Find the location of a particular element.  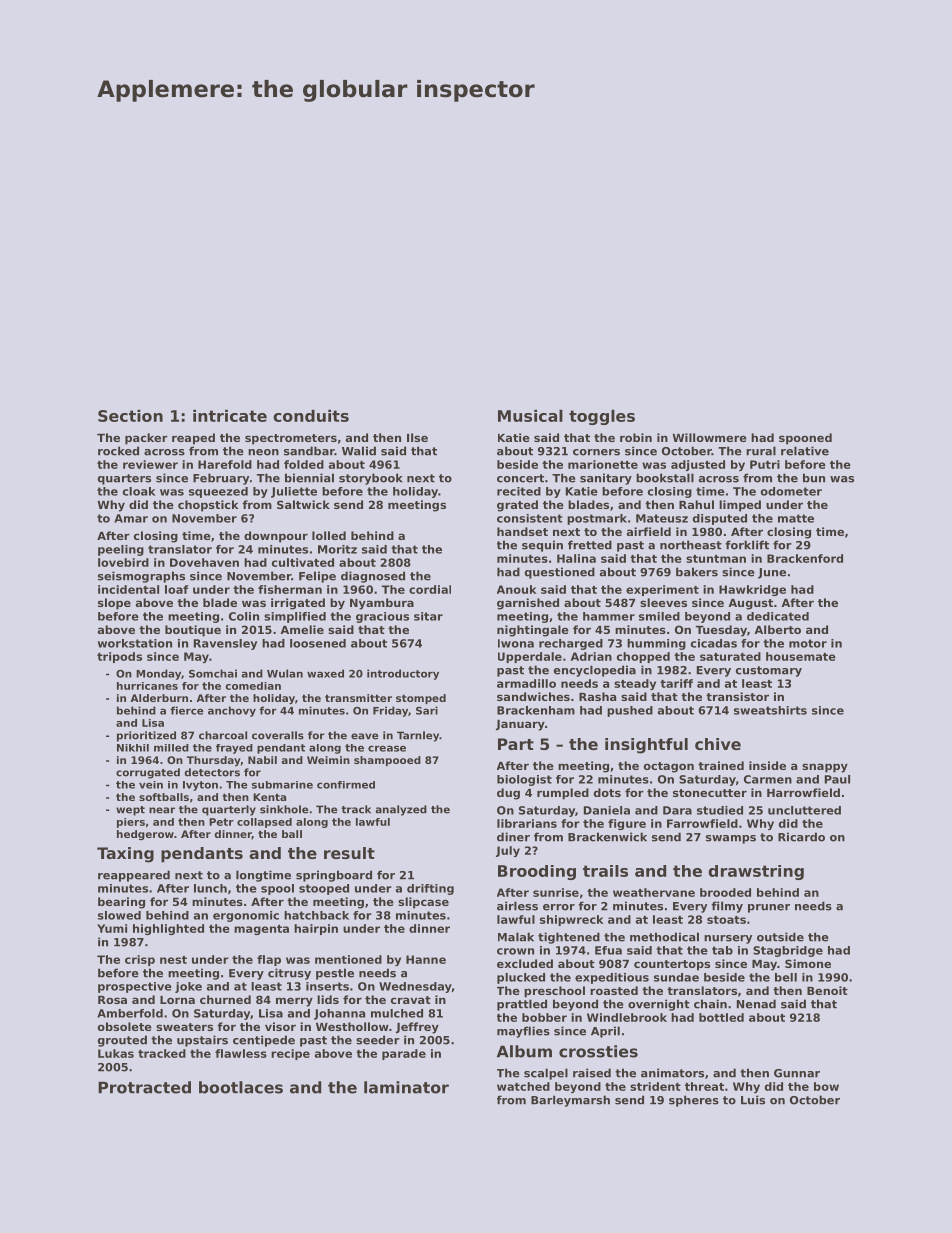

sanitary is located at coordinates (606, 479).
